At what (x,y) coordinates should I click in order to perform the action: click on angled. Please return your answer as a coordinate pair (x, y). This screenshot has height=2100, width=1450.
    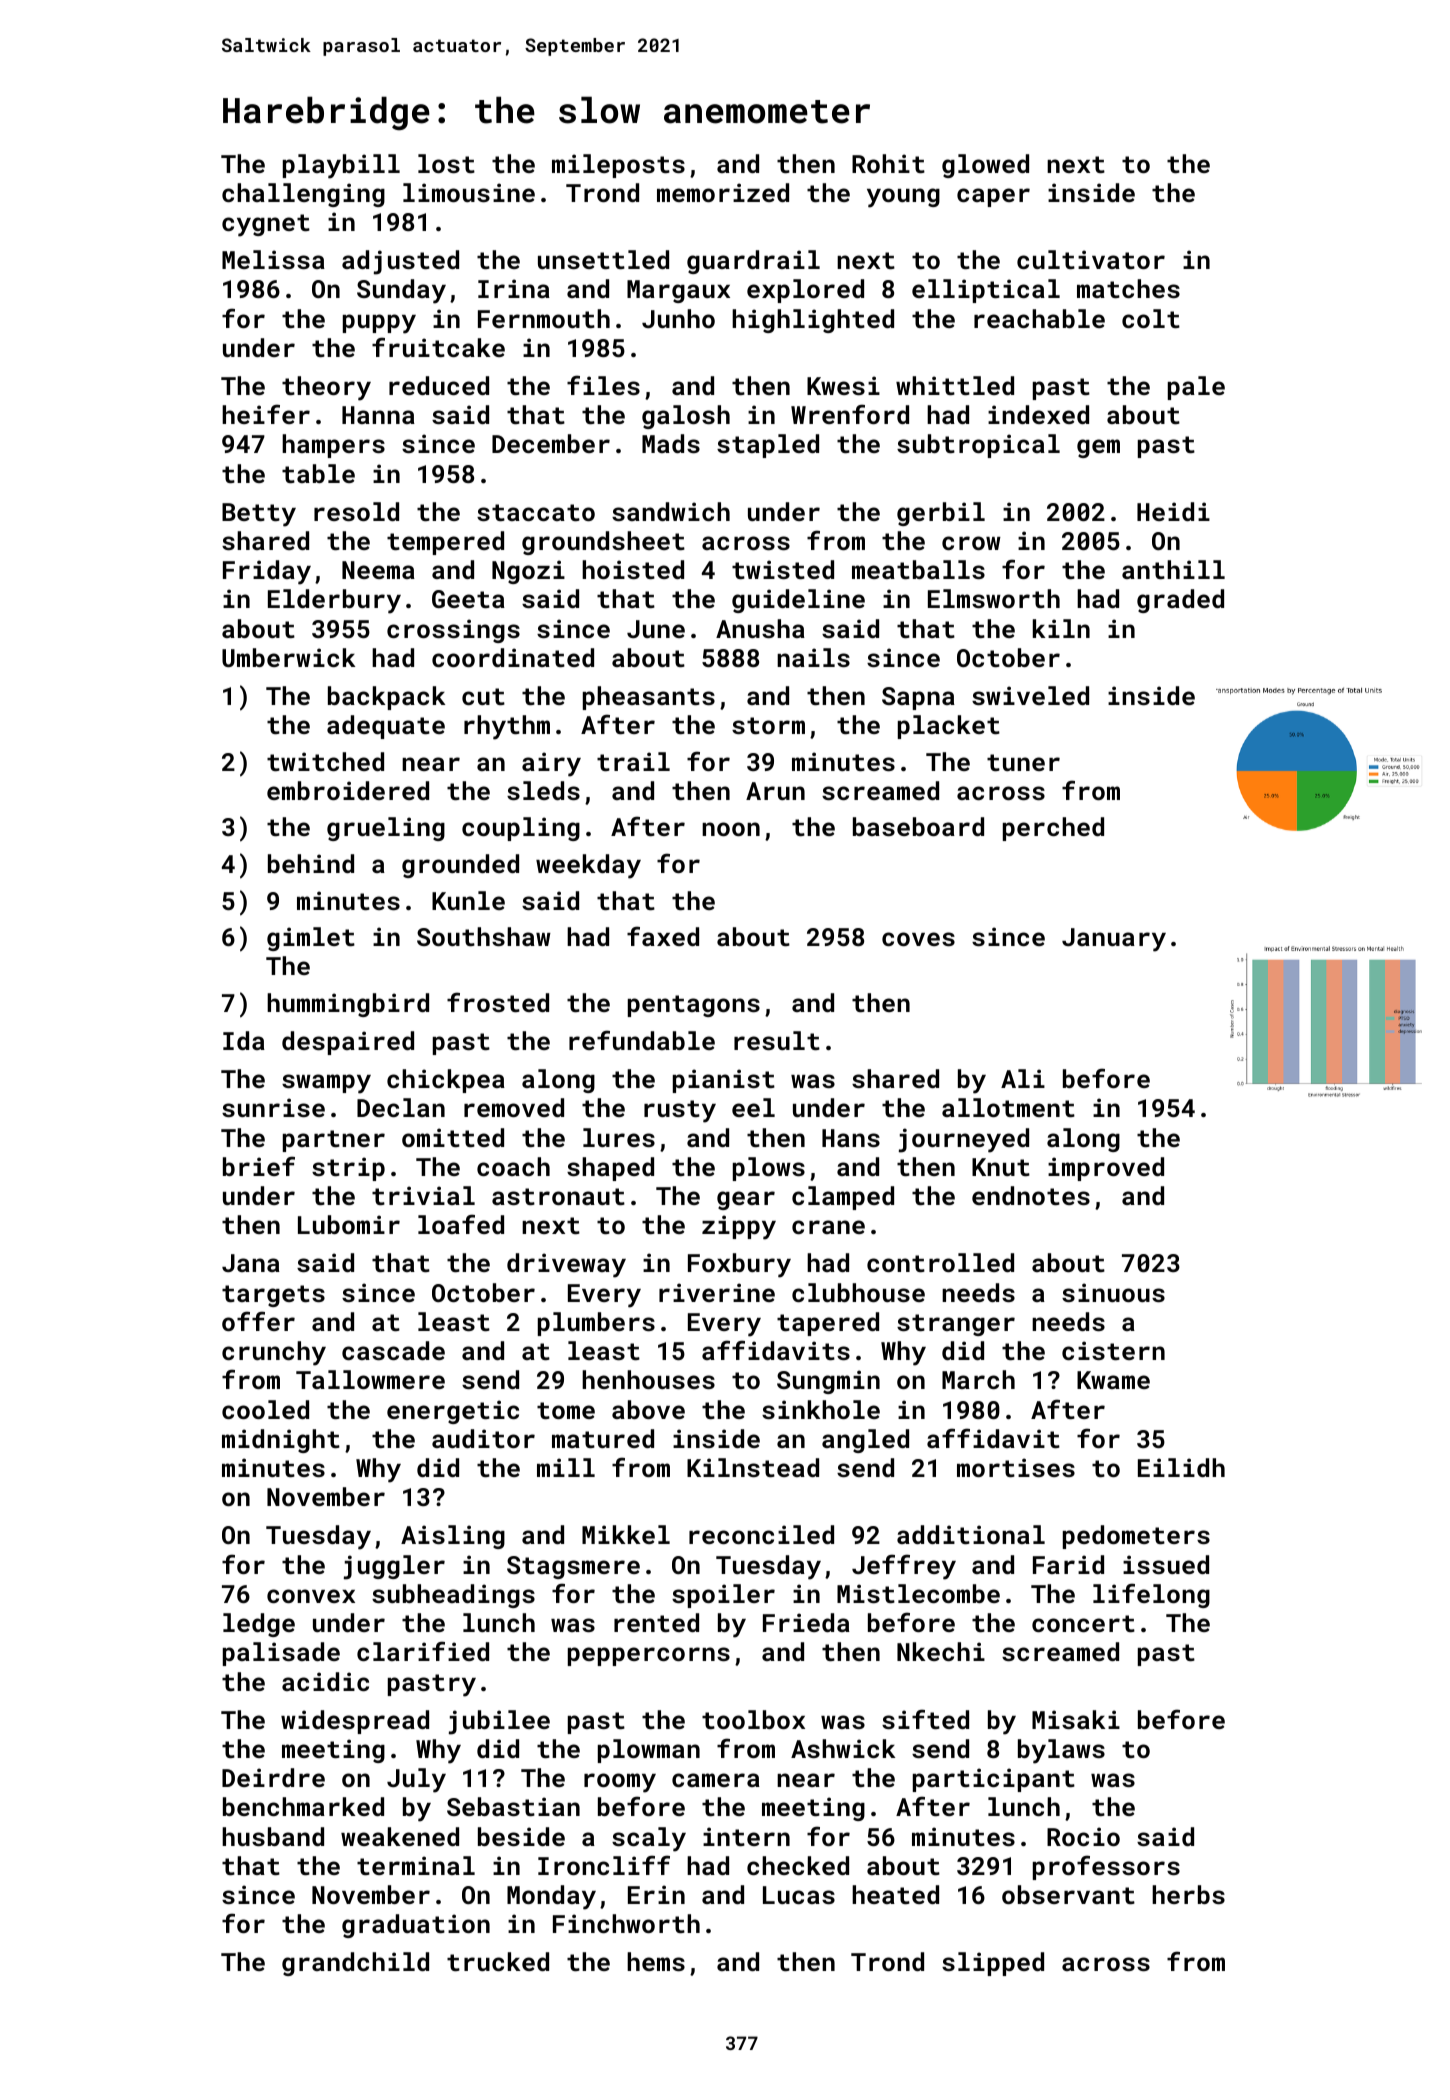
    Looking at the image, I should click on (865, 1441).
